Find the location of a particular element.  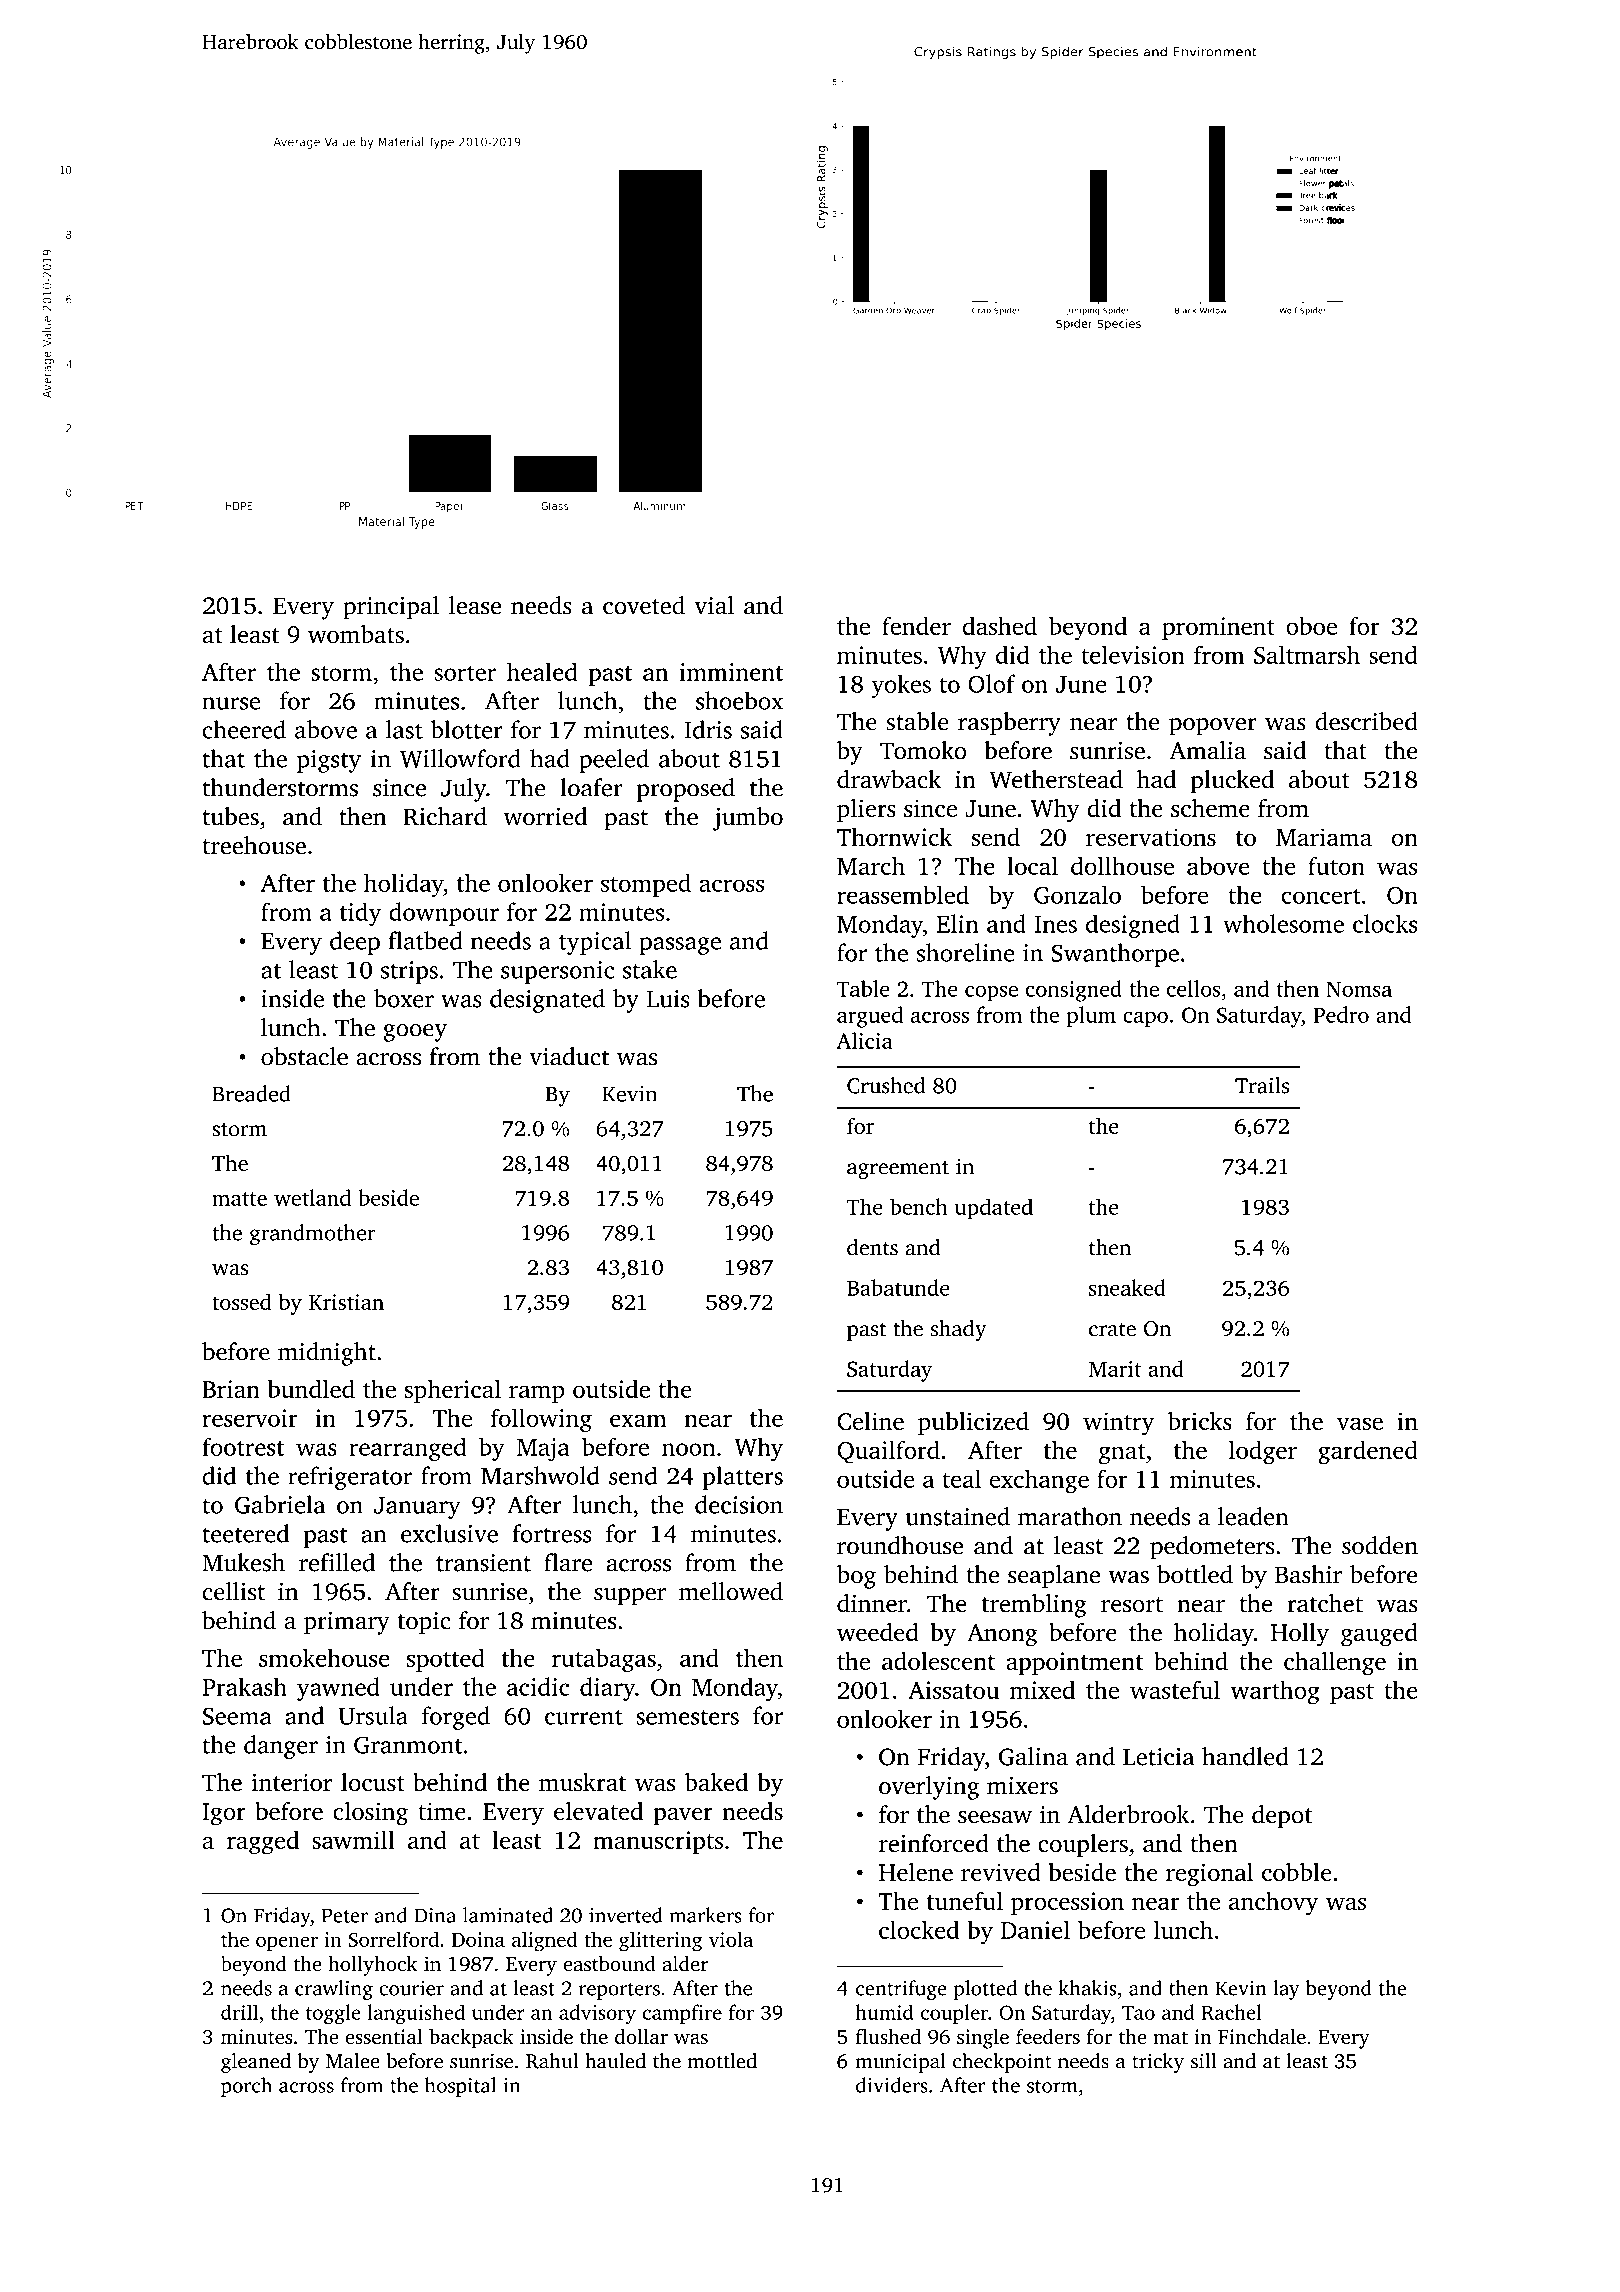

principal is located at coordinates (391, 608).
